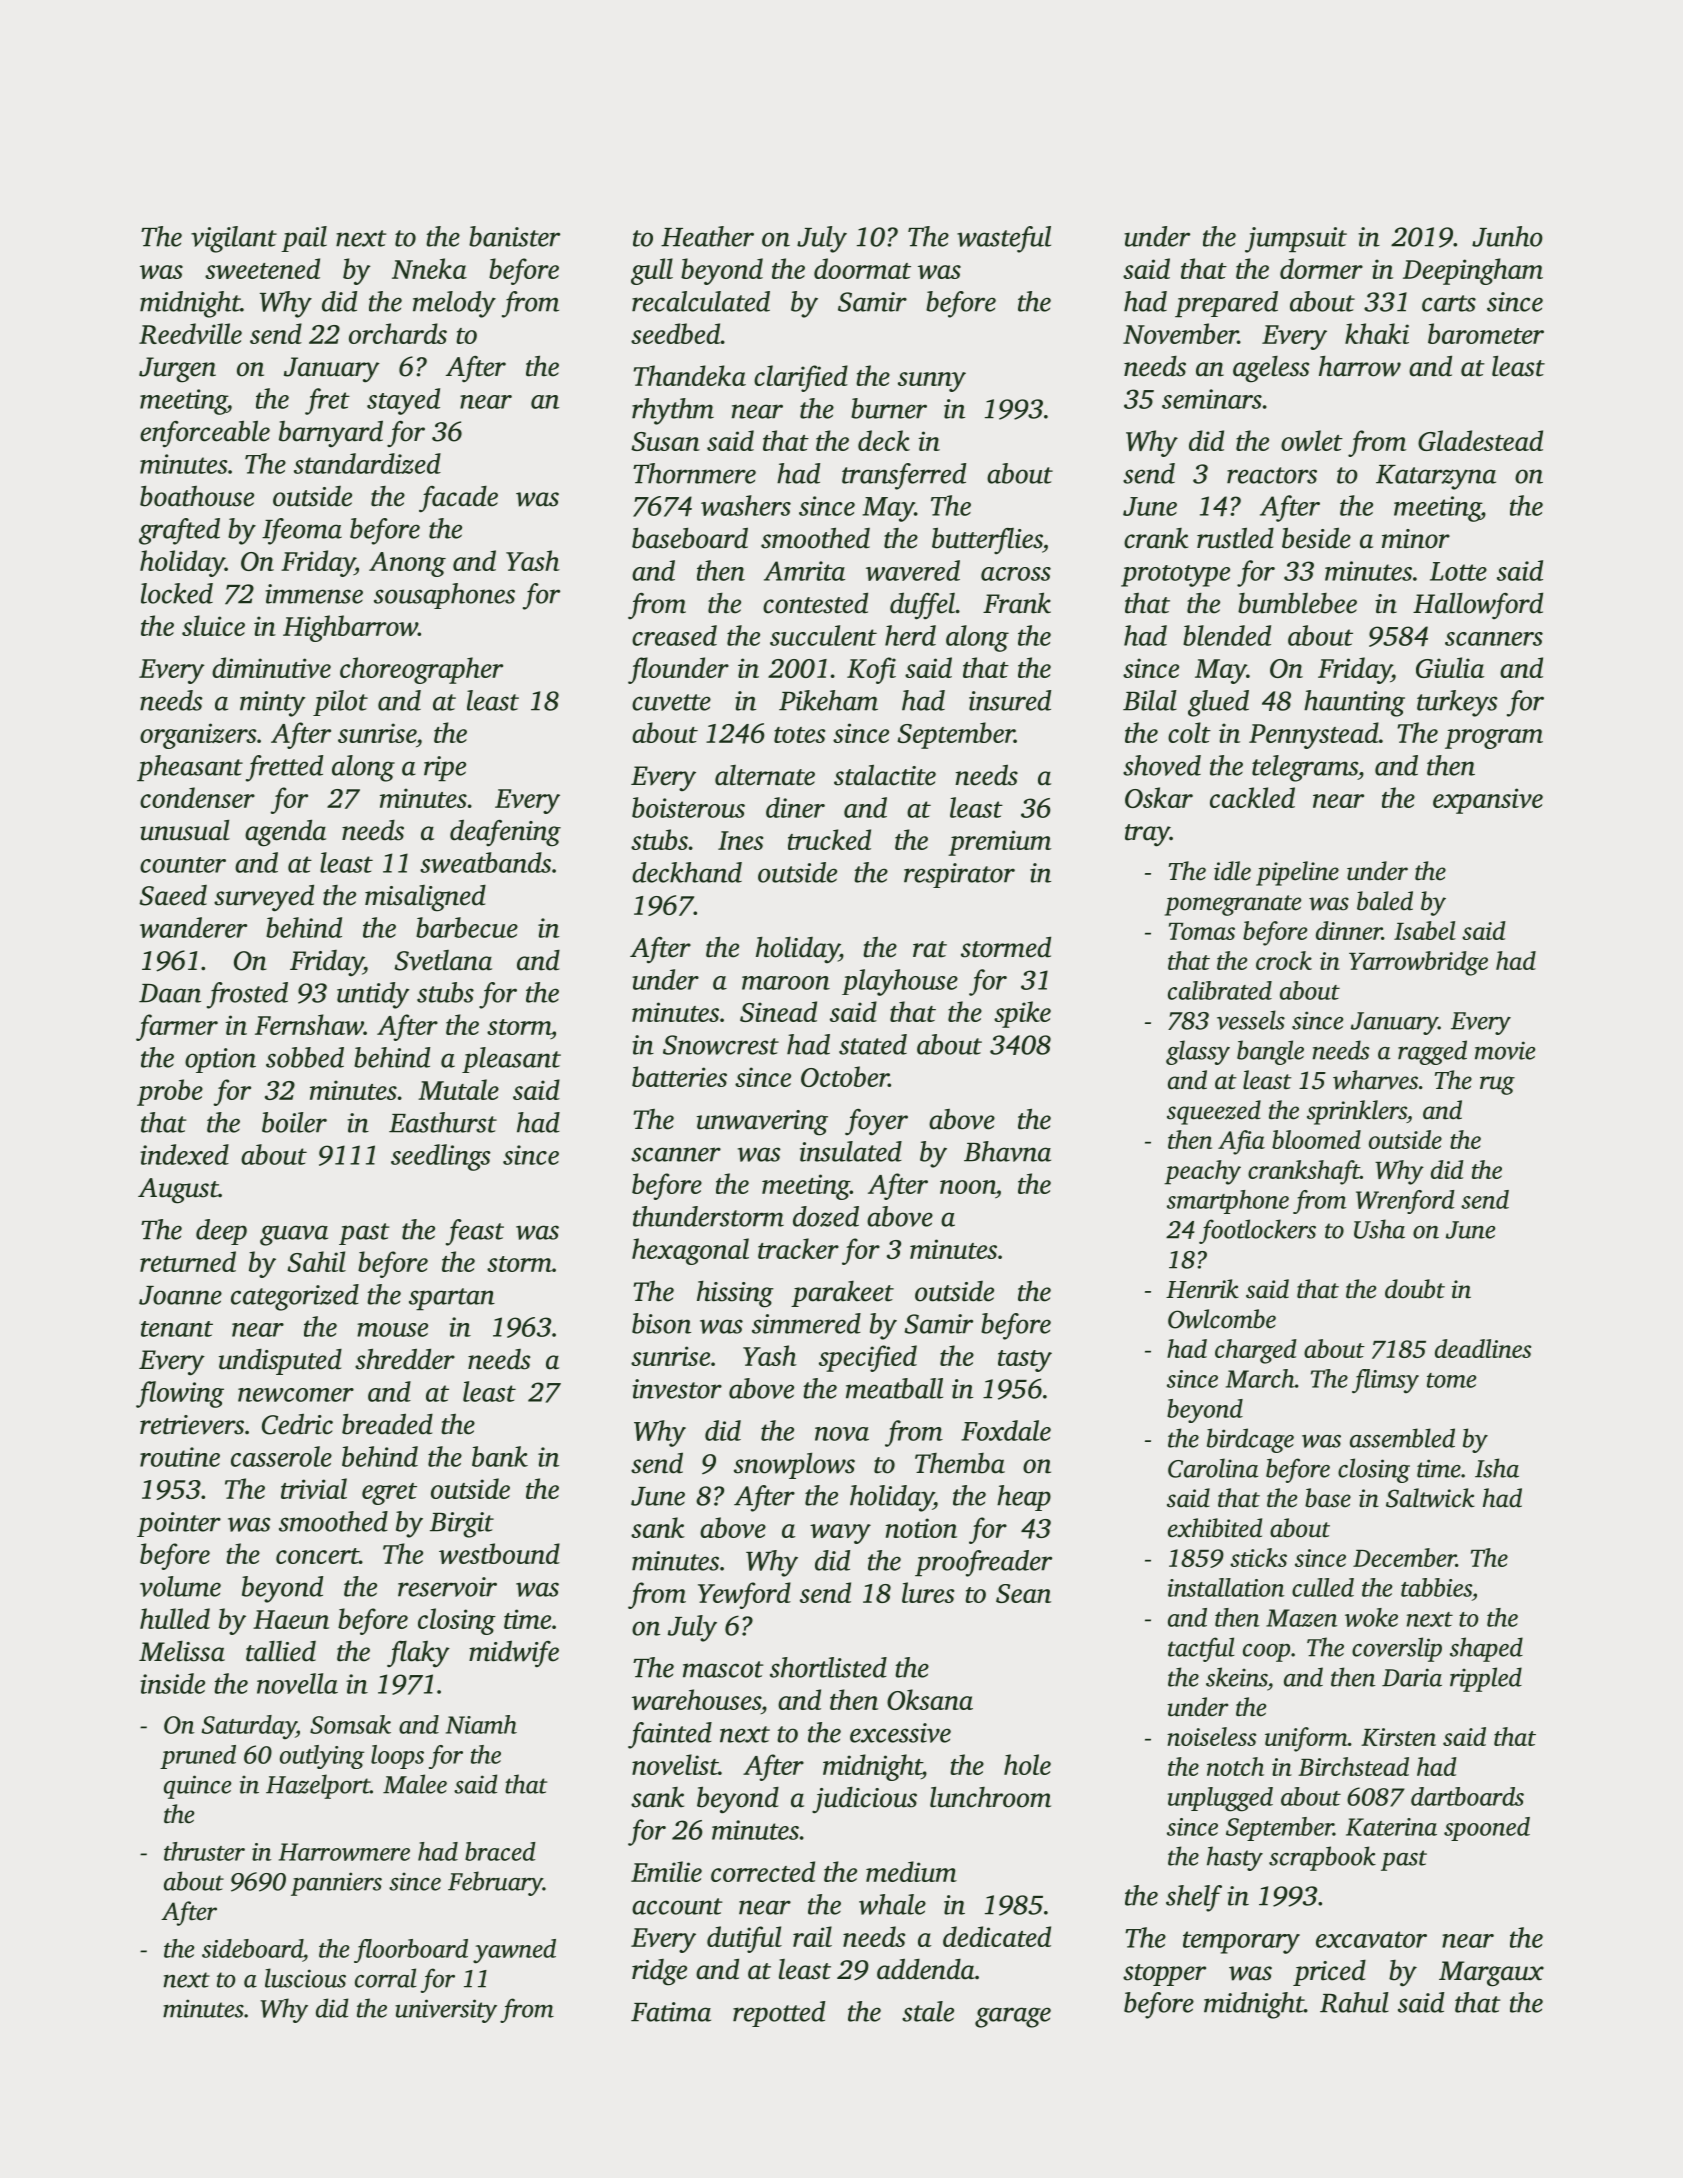 Image resolution: width=1683 pixels, height=2178 pixels. I want to click on Pikeham, so click(828, 700).
